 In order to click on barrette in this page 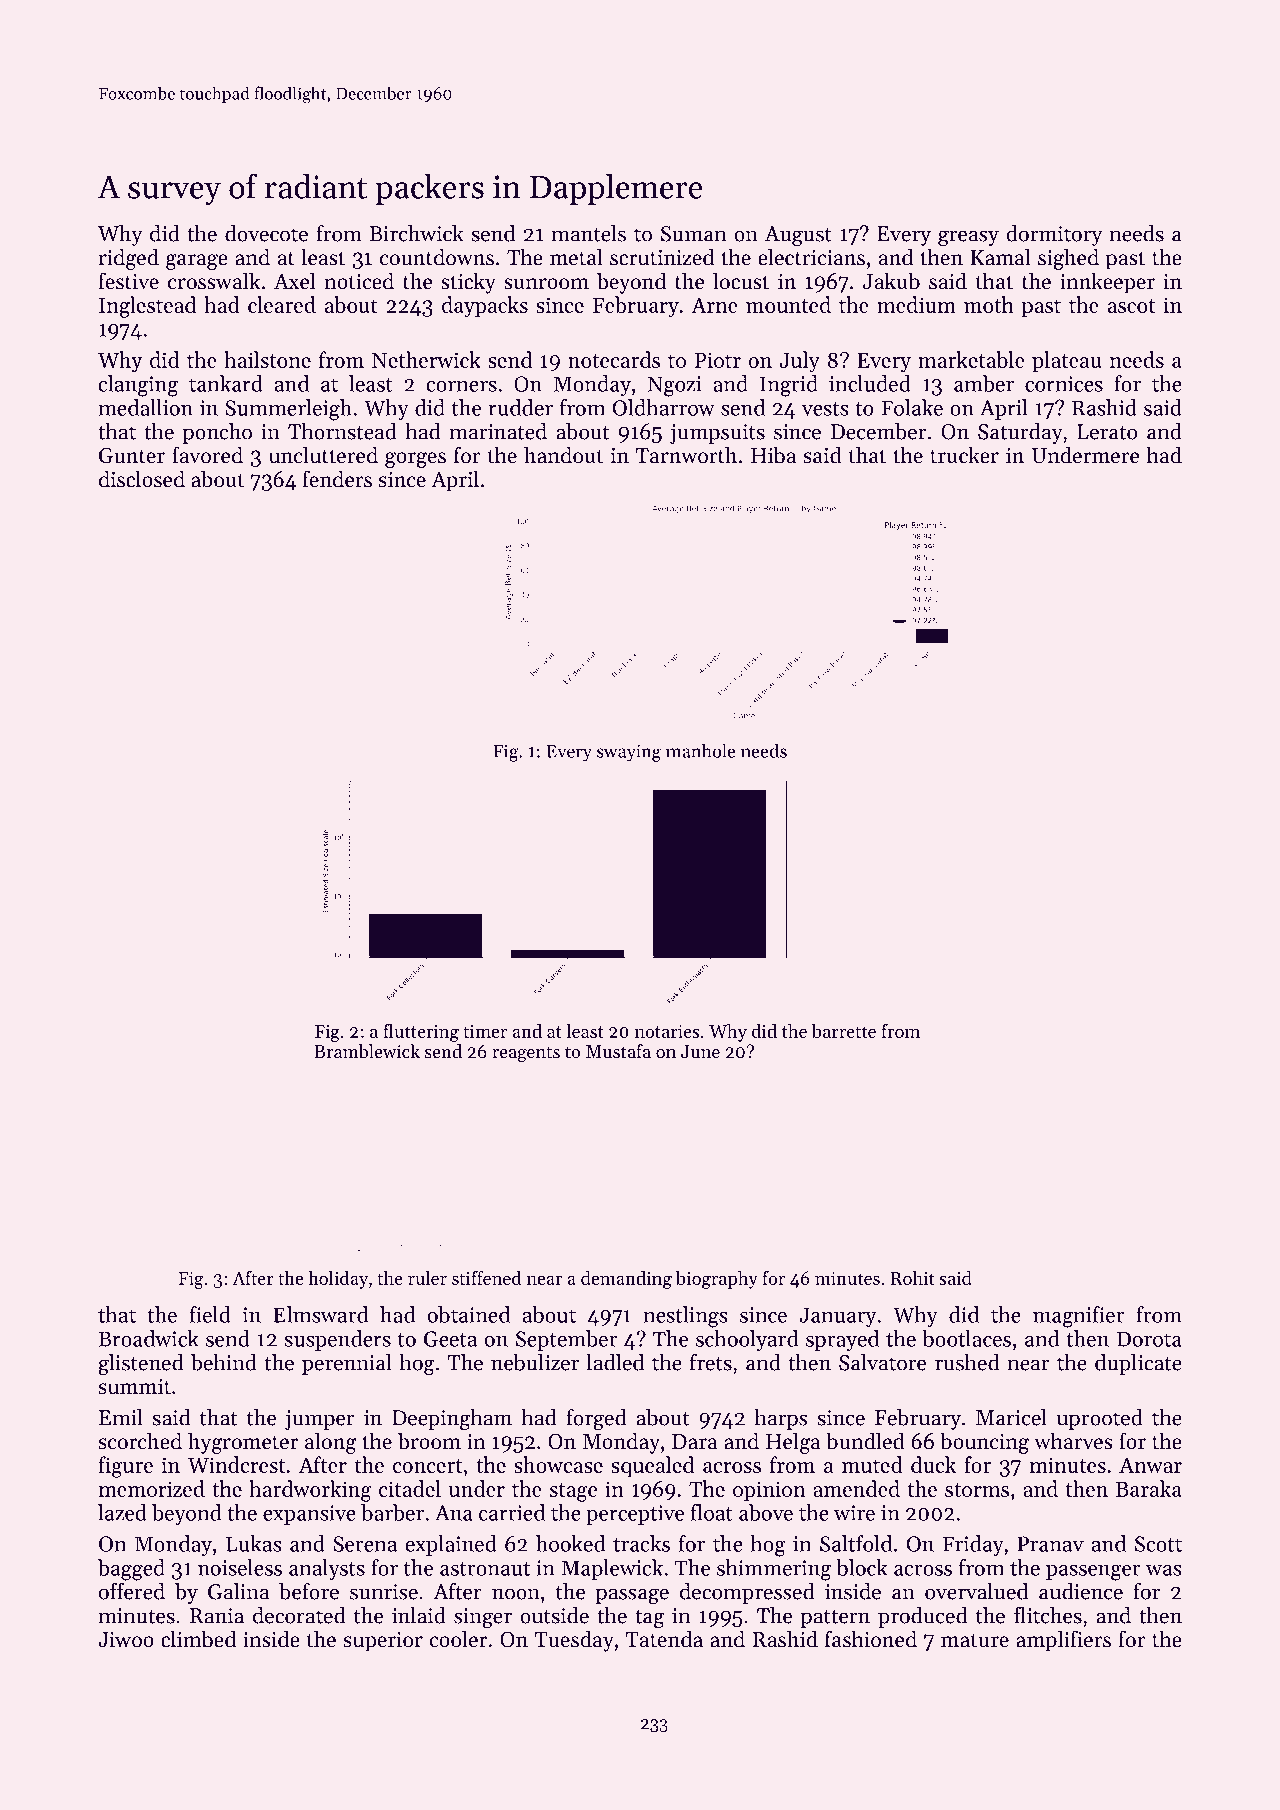, I will do `click(844, 1031)`.
